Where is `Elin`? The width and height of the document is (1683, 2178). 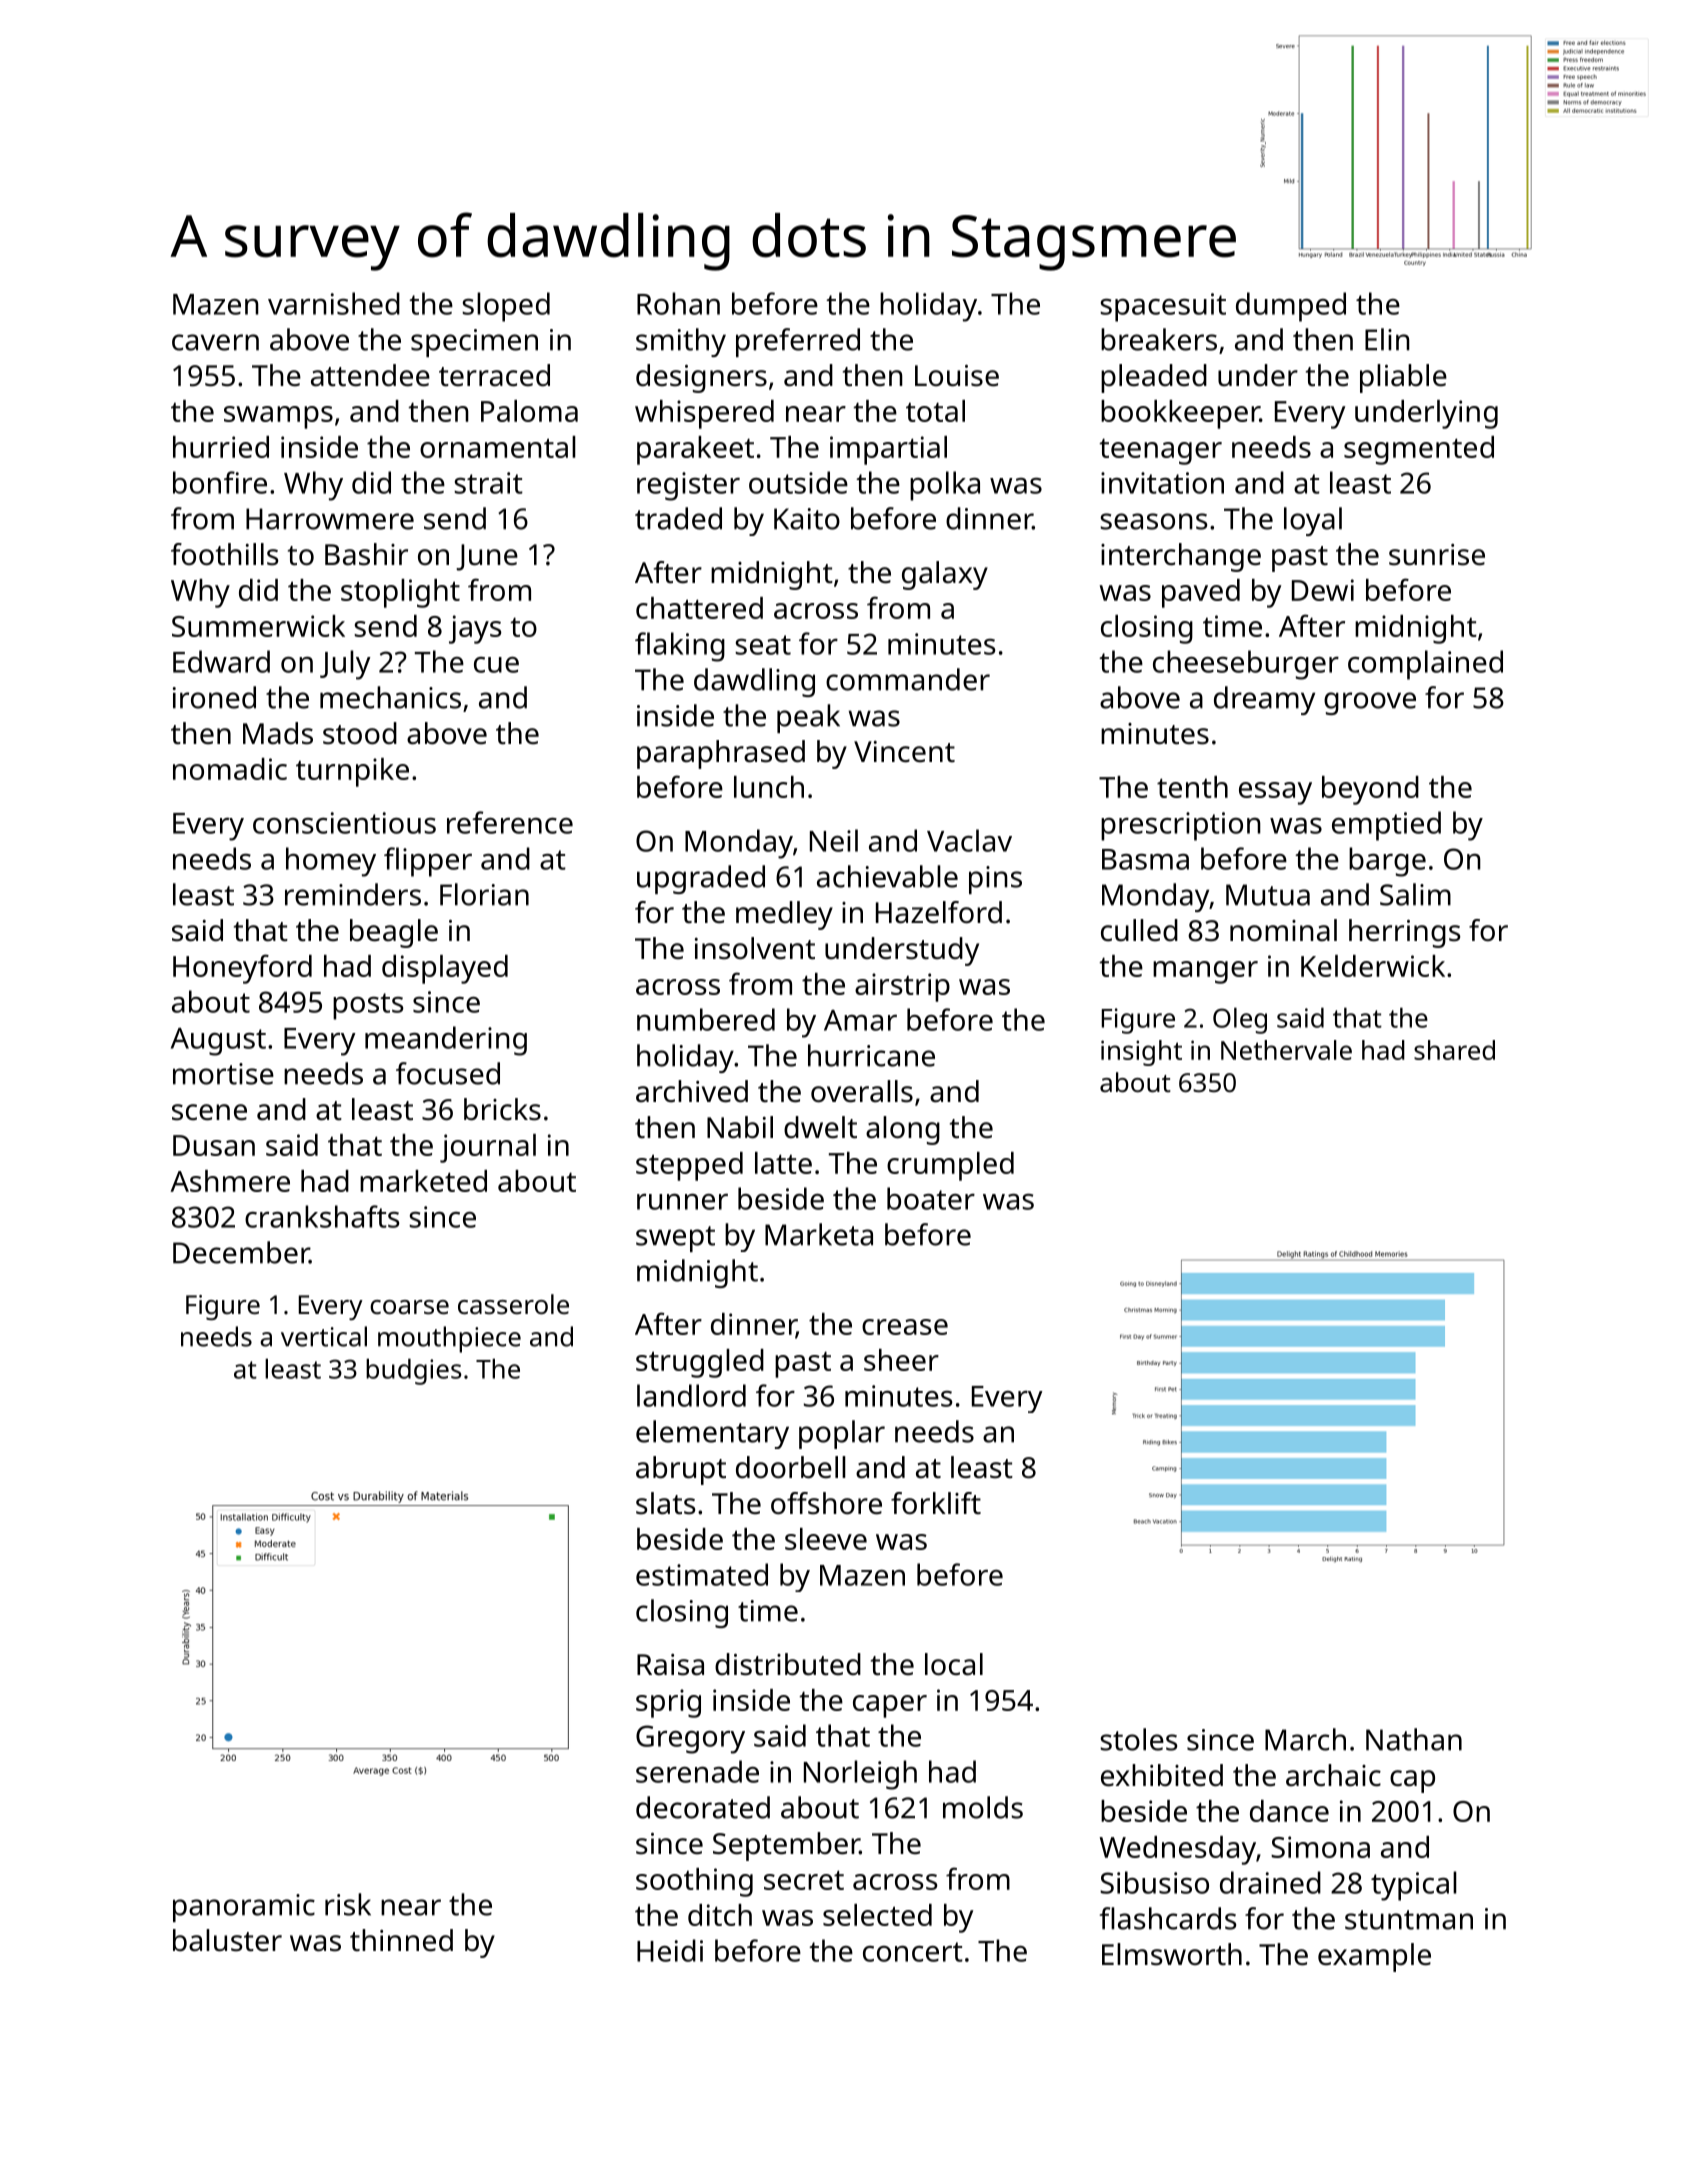 Elin is located at coordinates (1387, 339).
